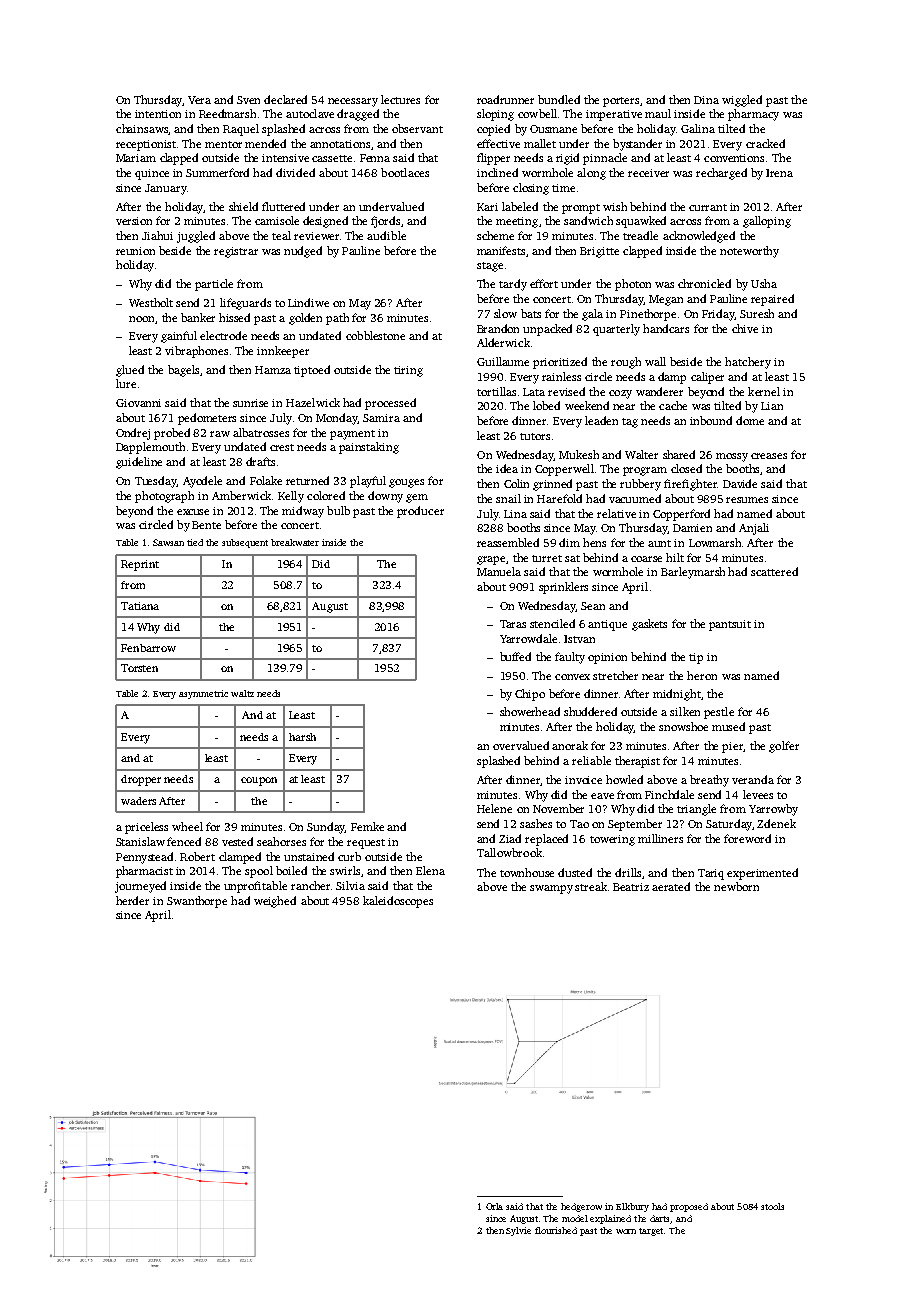 The image size is (924, 1308). What do you see at coordinates (693, 573) in the screenshot?
I see `Barleymarsh` at bounding box center [693, 573].
